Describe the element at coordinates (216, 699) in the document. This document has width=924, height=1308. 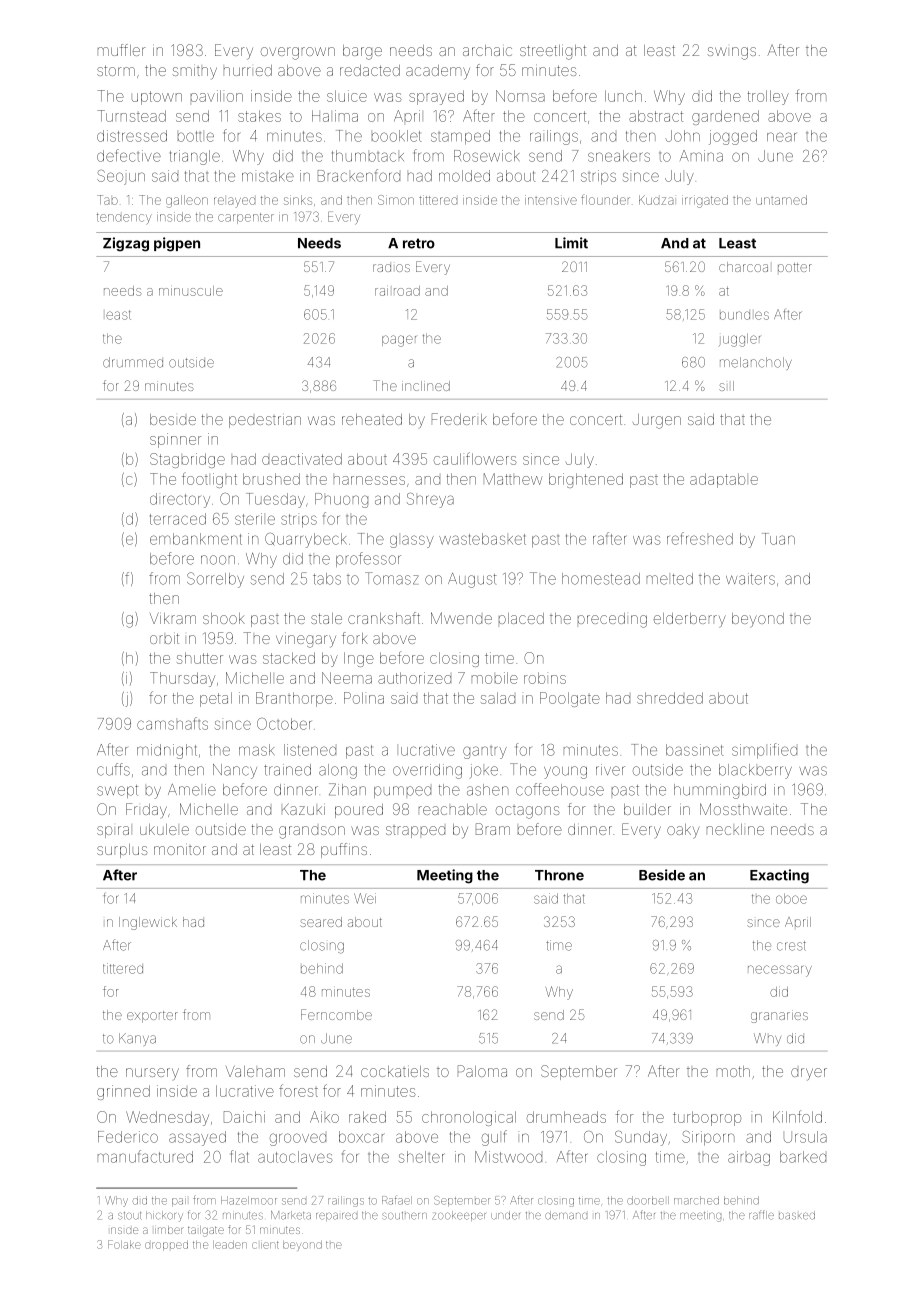
I see `petal` at that location.
